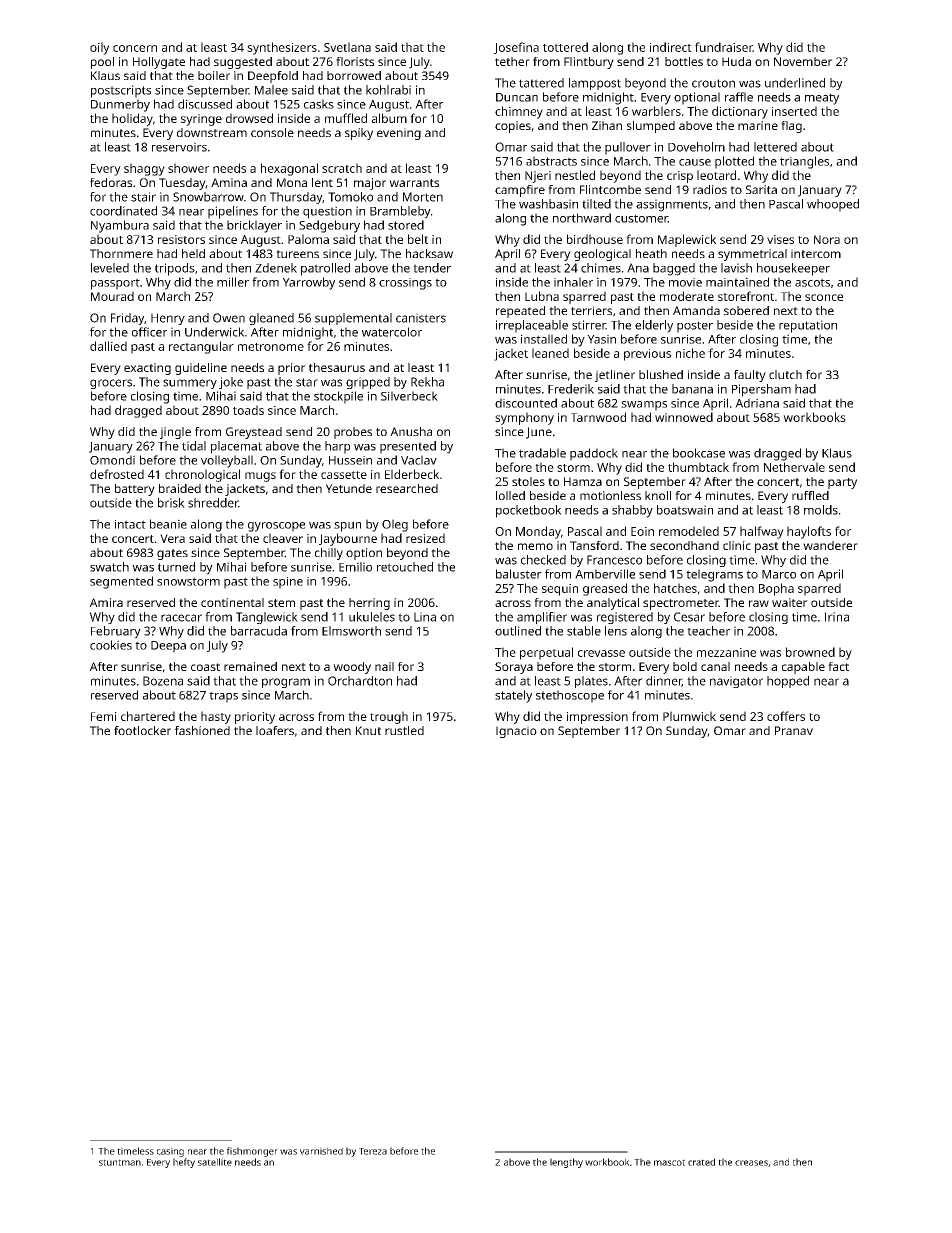 The image size is (952, 1233). What do you see at coordinates (516, 732) in the image?
I see `Ignacio` at bounding box center [516, 732].
